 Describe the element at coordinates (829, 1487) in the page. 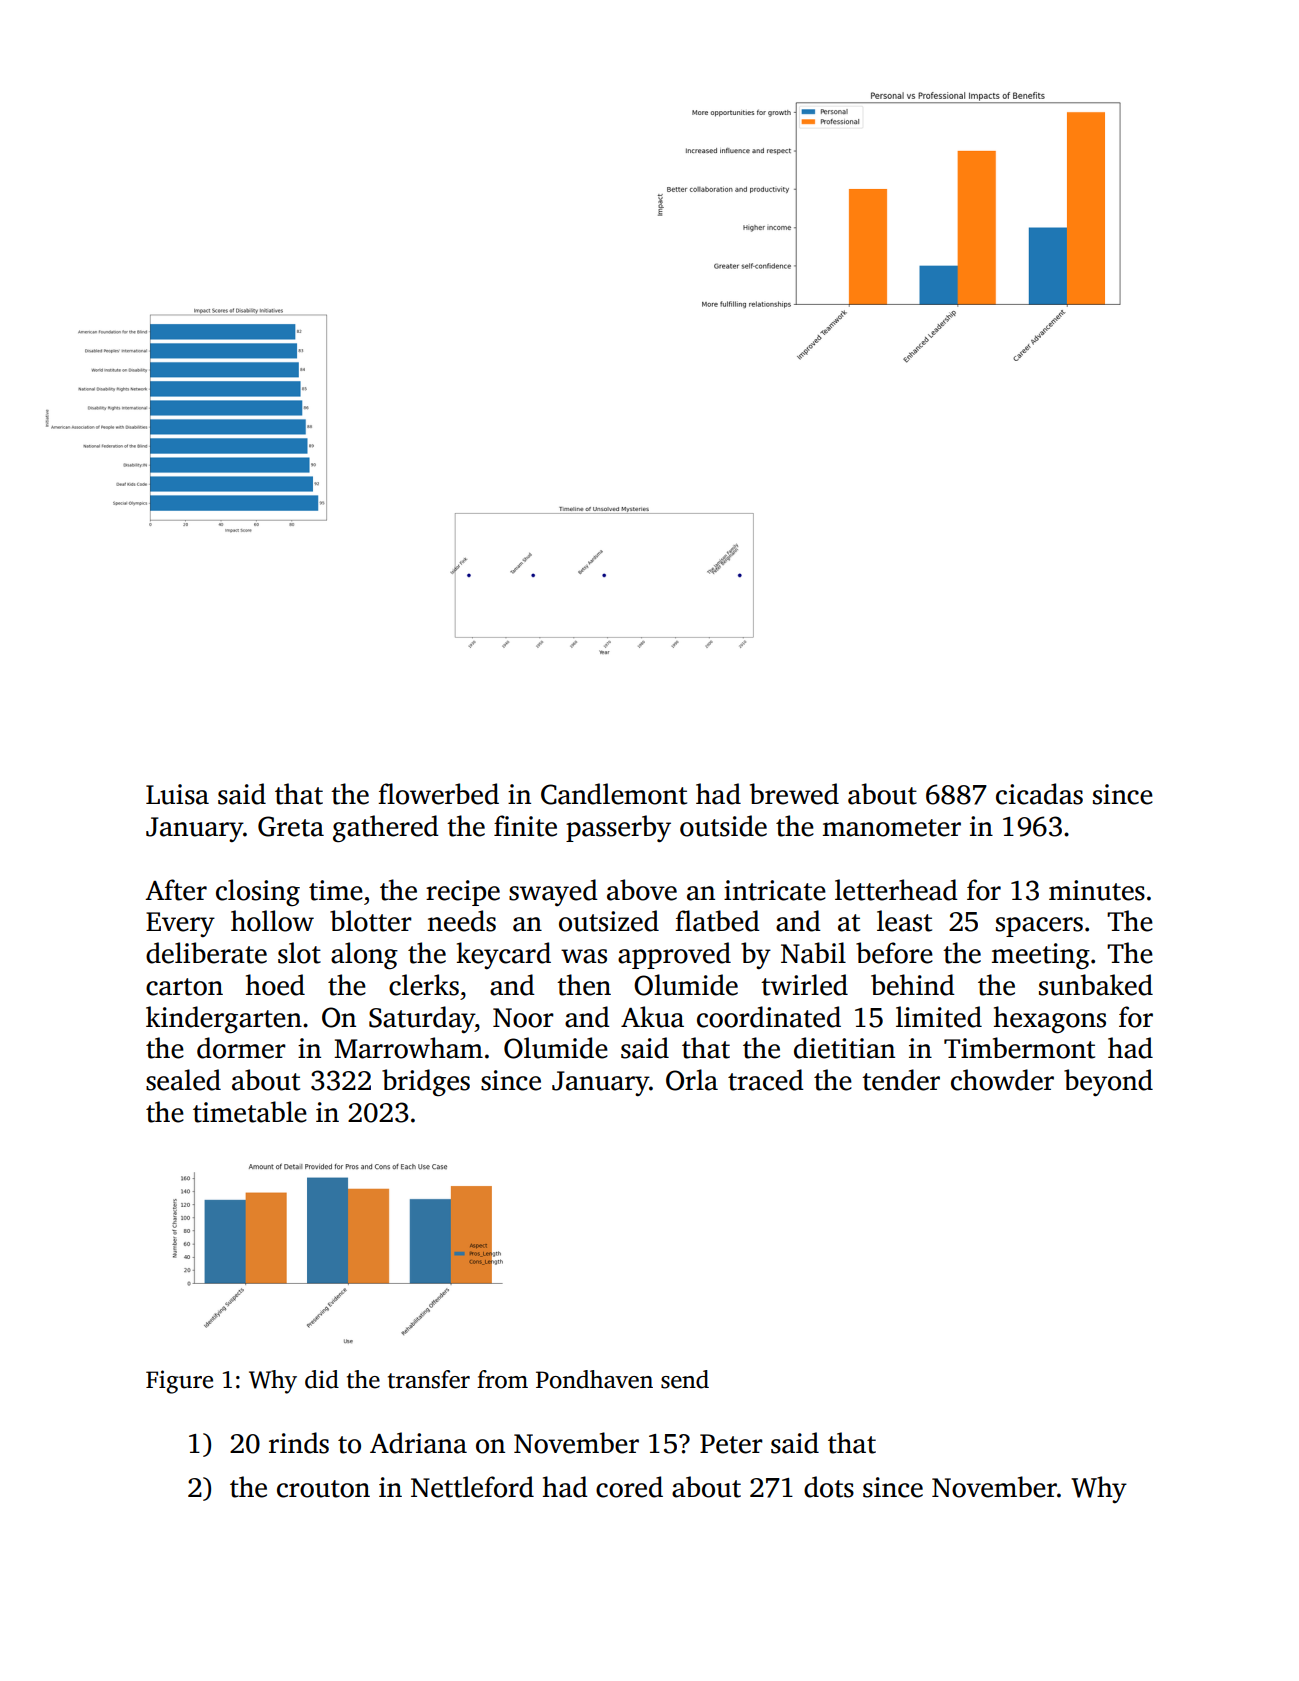

I see `dots` at that location.
